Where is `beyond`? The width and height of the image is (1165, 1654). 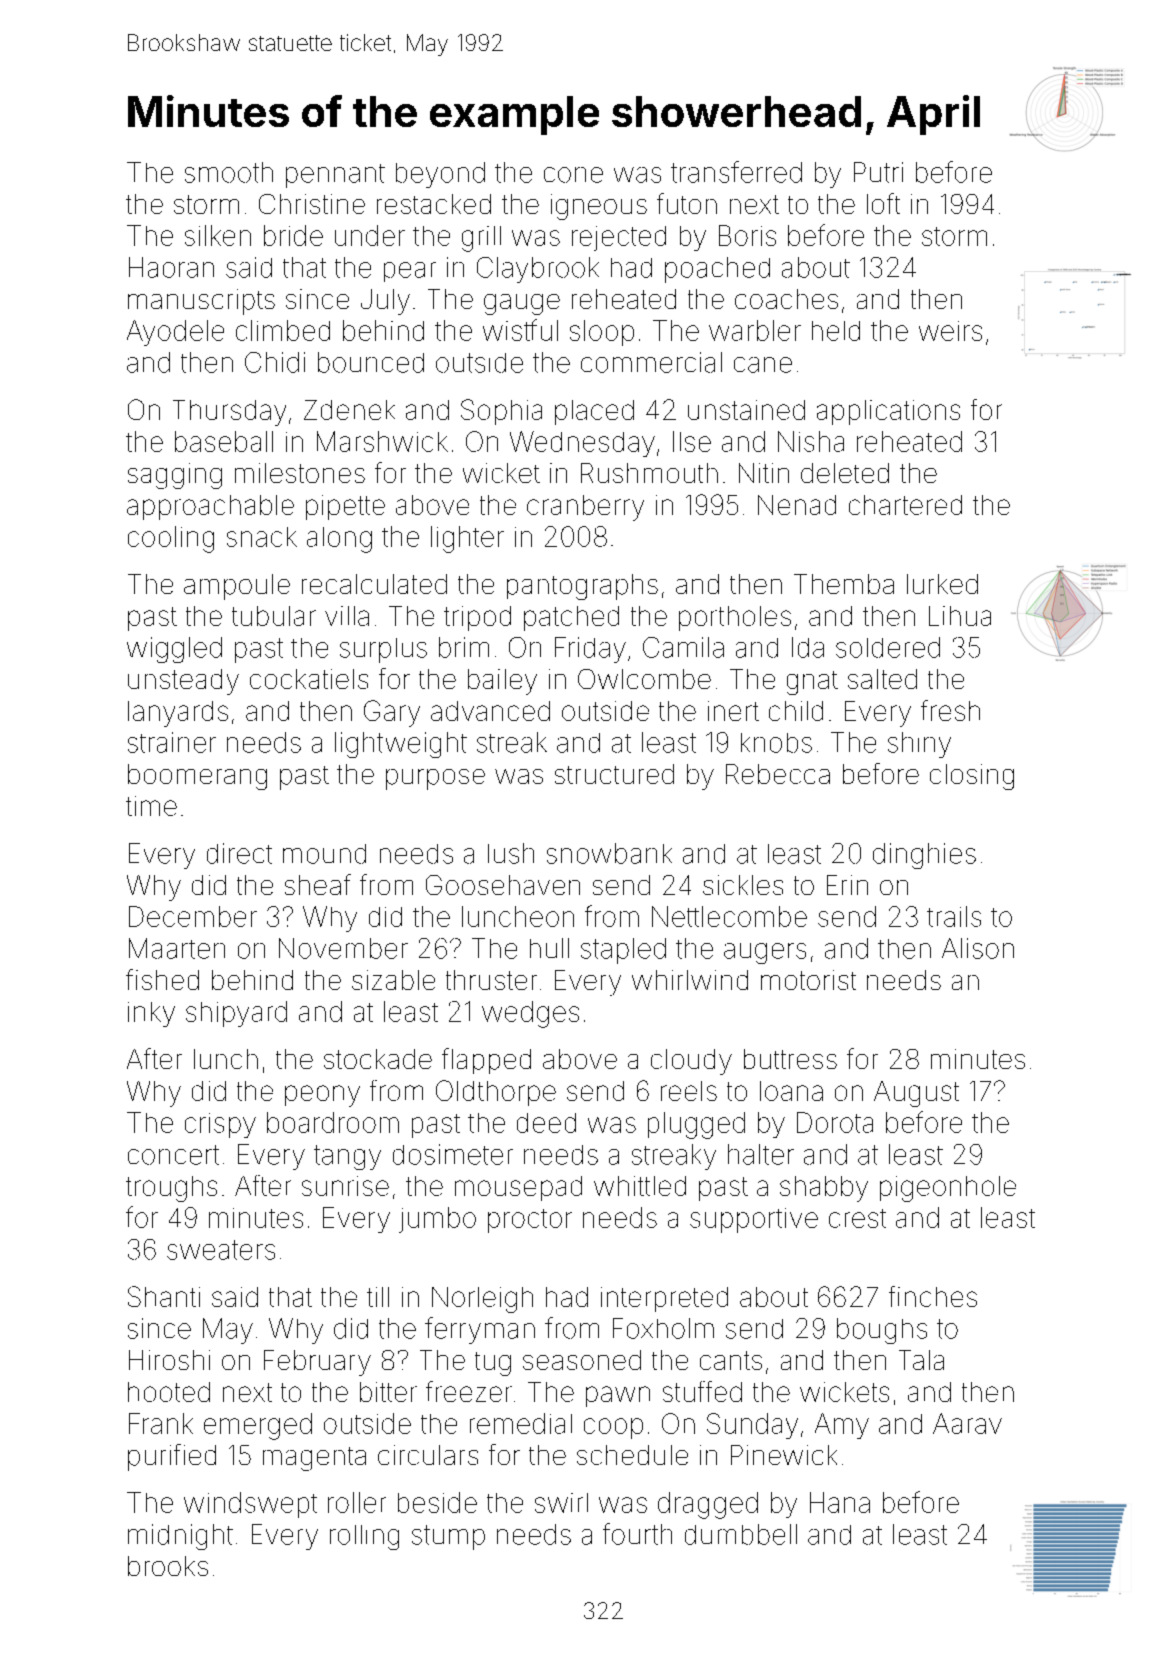
beyond is located at coordinates (440, 175).
